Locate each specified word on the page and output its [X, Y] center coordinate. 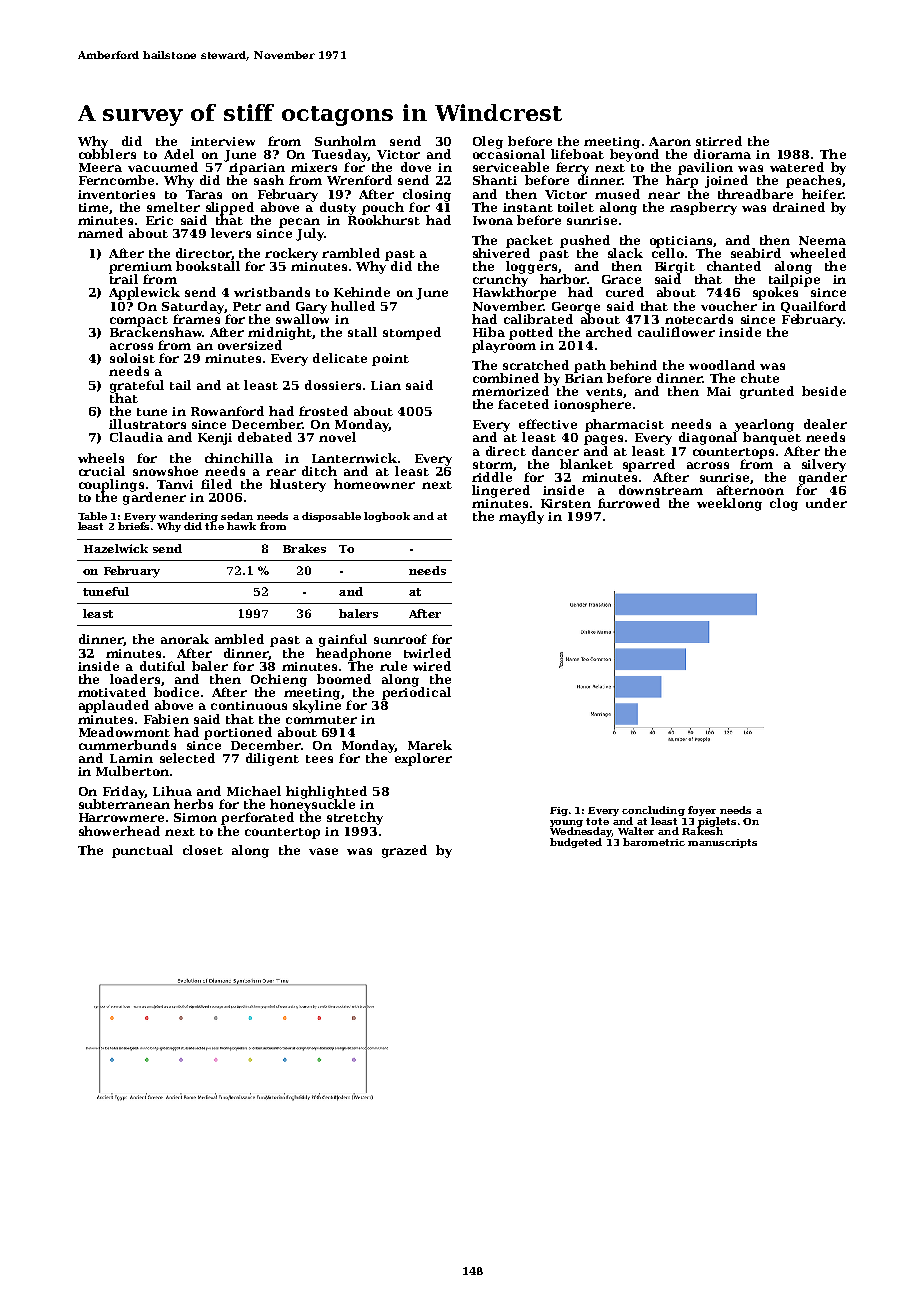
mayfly [521, 517]
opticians [681, 242]
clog [784, 504]
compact [139, 321]
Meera [100, 167]
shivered [501, 253]
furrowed [629, 503]
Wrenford [359, 180]
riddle [492, 477]
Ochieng [279, 680]
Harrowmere [121, 817]
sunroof [400, 639]
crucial [102, 471]
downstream [661, 490]
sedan [237, 516]
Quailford [813, 307]
